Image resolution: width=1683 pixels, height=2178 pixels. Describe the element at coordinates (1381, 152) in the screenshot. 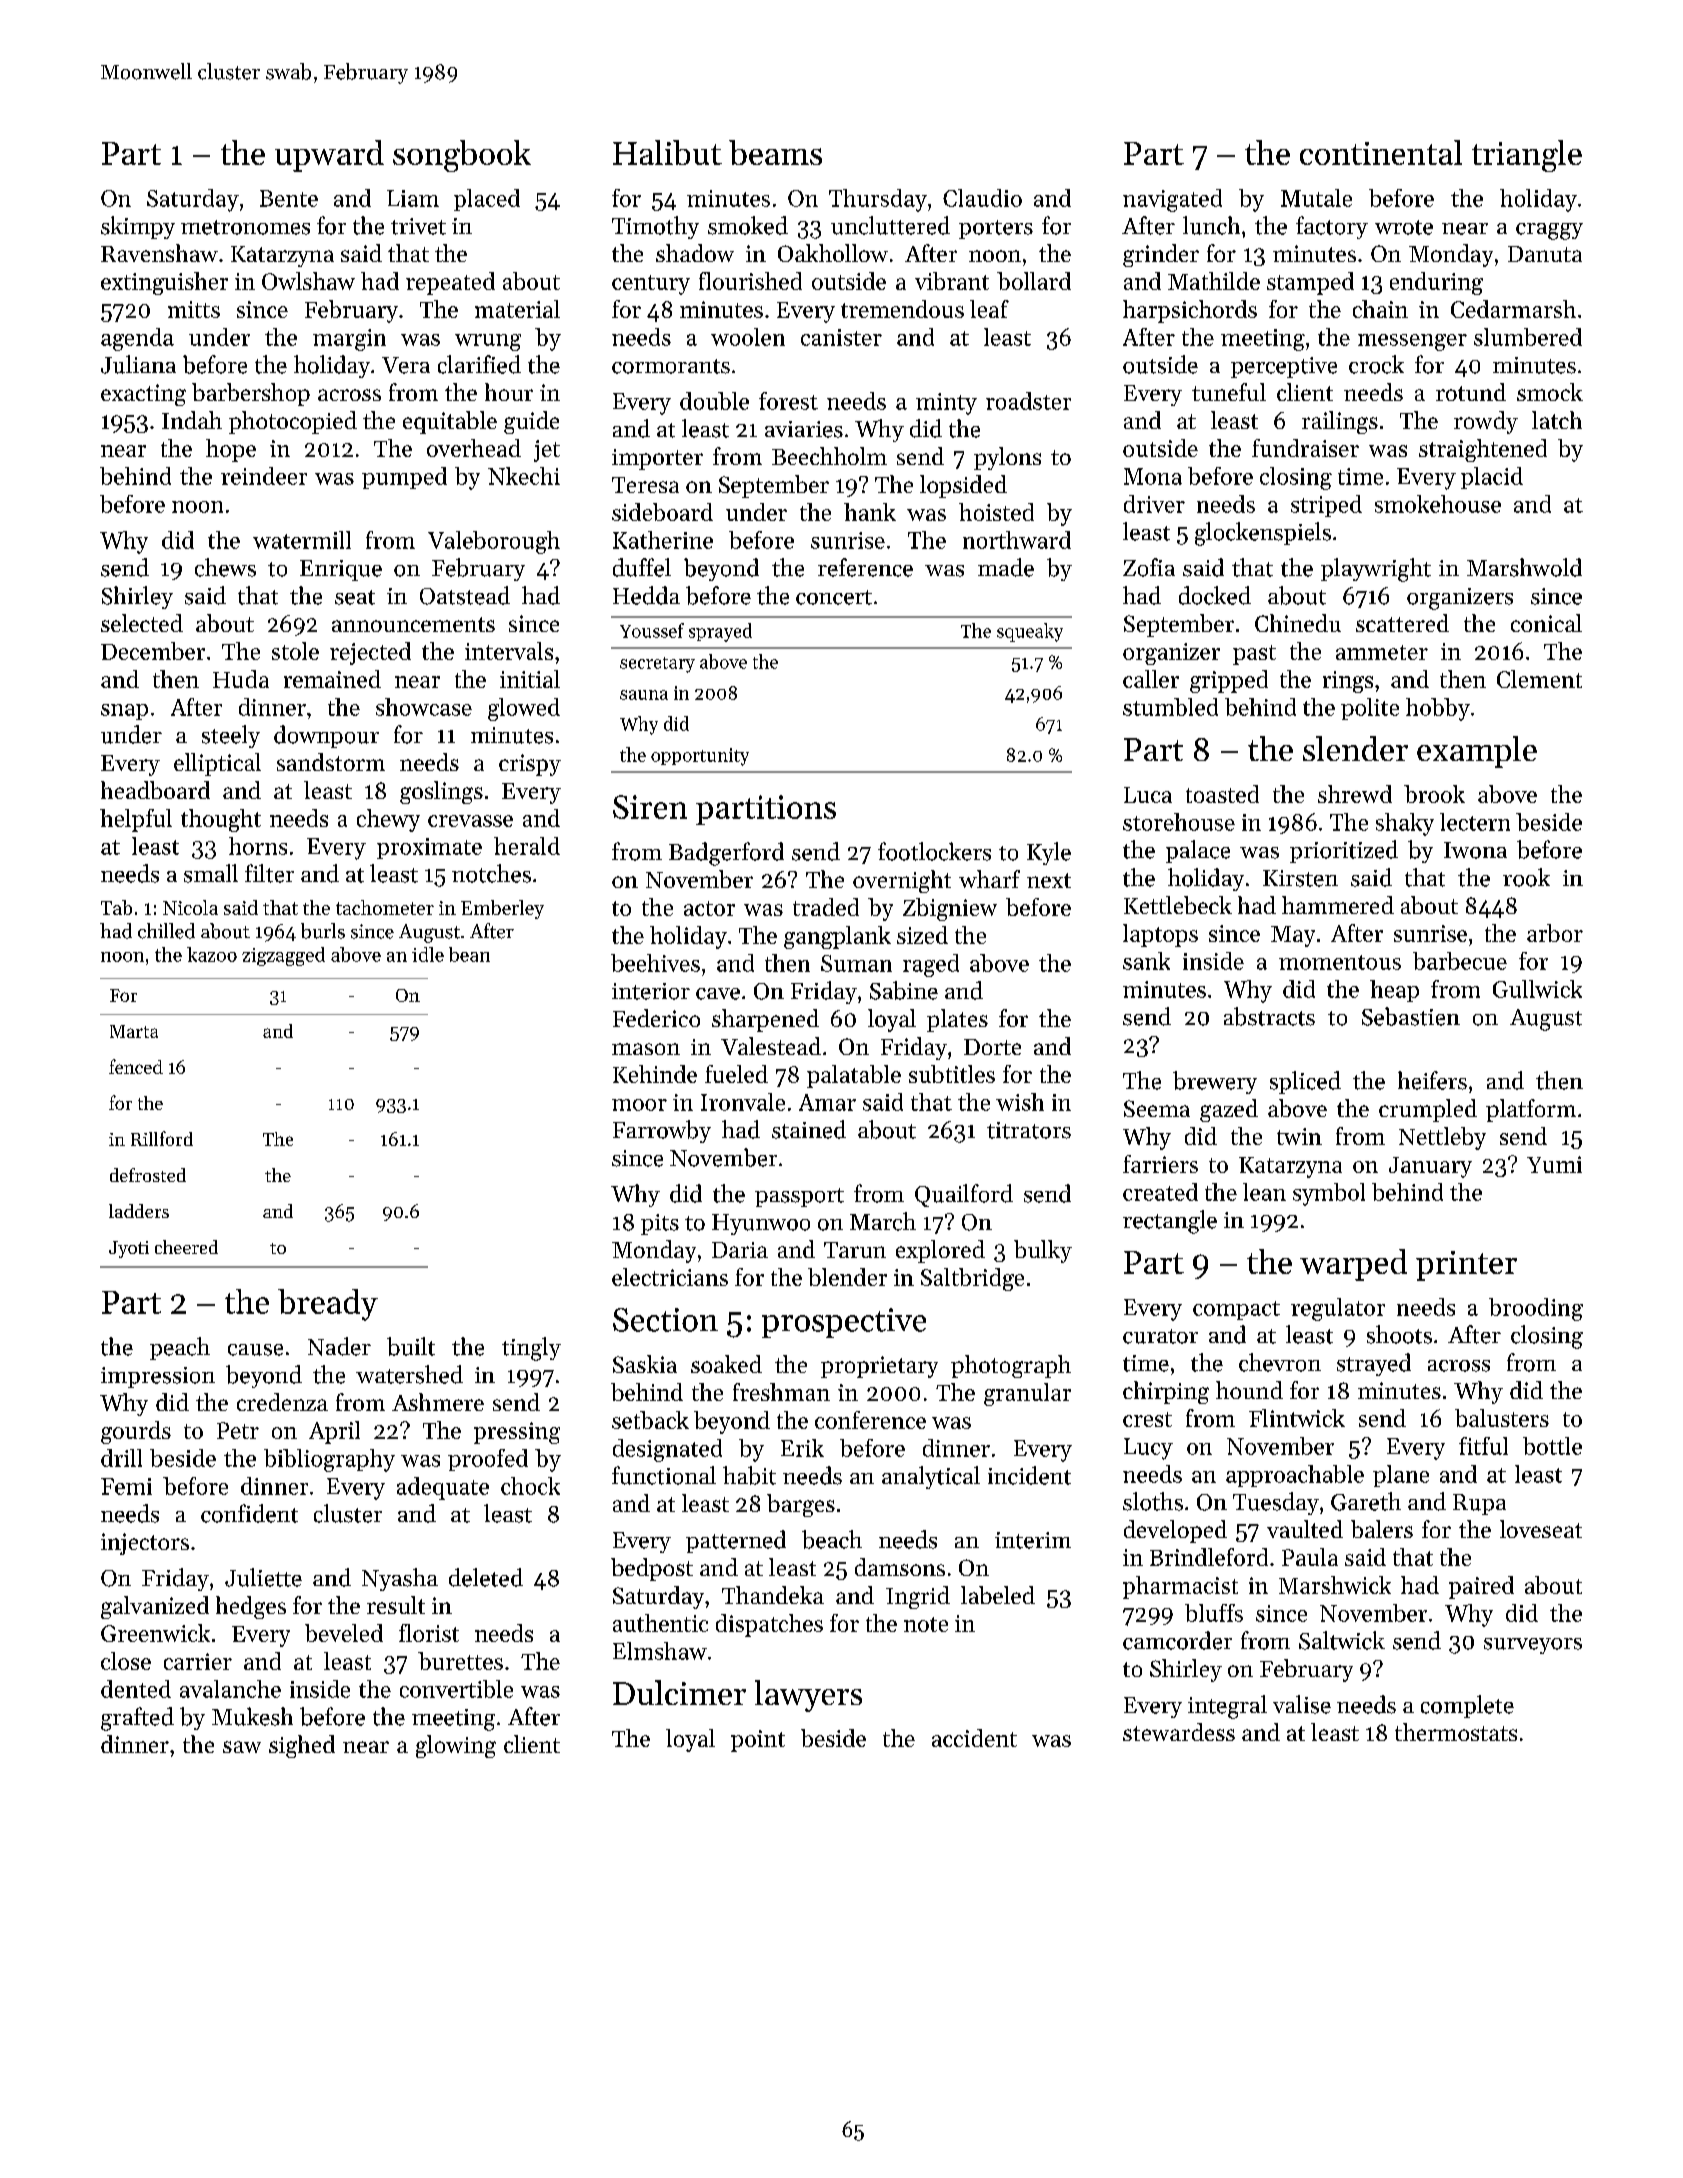

I see `continental` at that location.
